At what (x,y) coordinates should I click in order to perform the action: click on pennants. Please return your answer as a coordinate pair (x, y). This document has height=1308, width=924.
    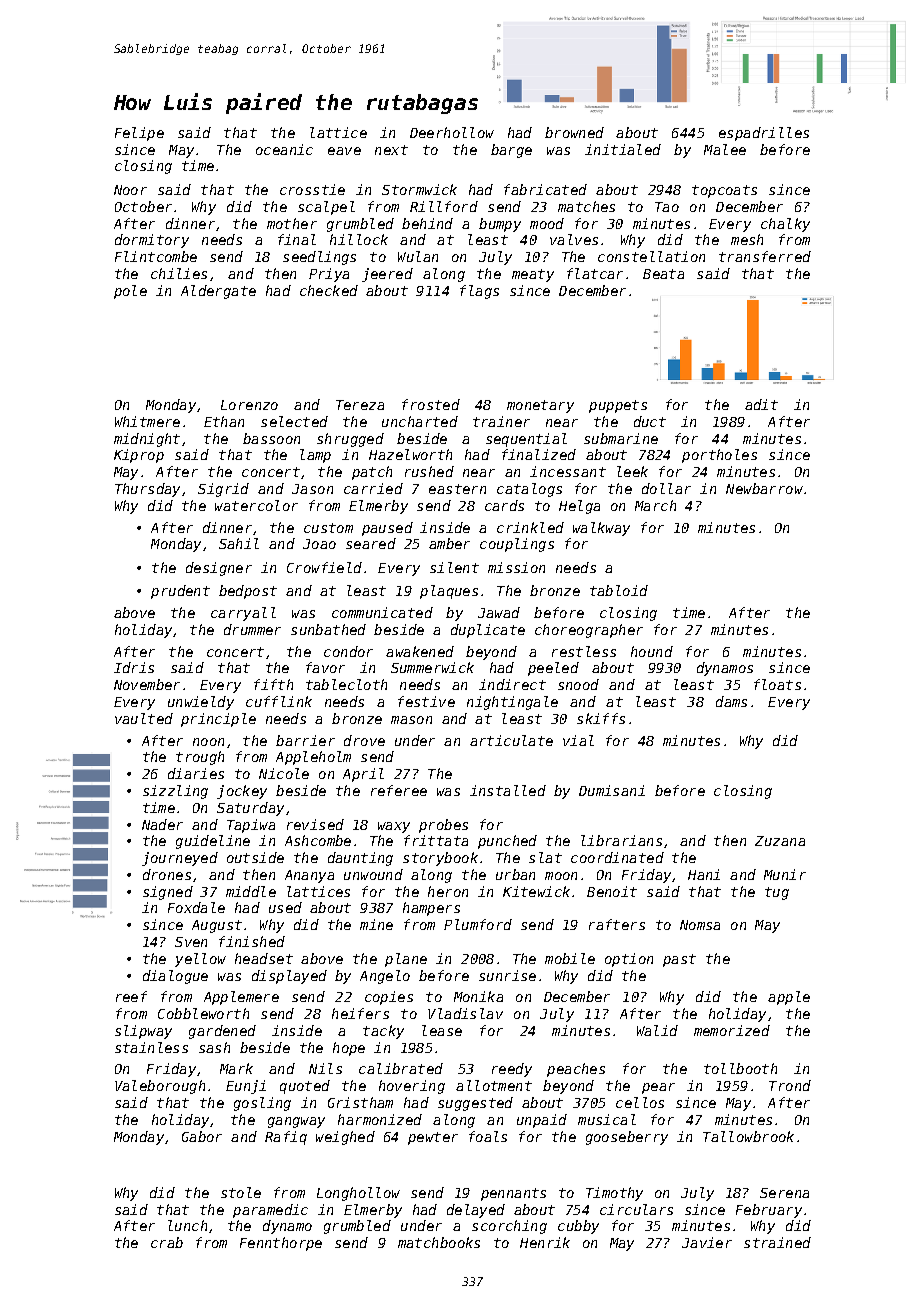
    Looking at the image, I should click on (513, 1194).
